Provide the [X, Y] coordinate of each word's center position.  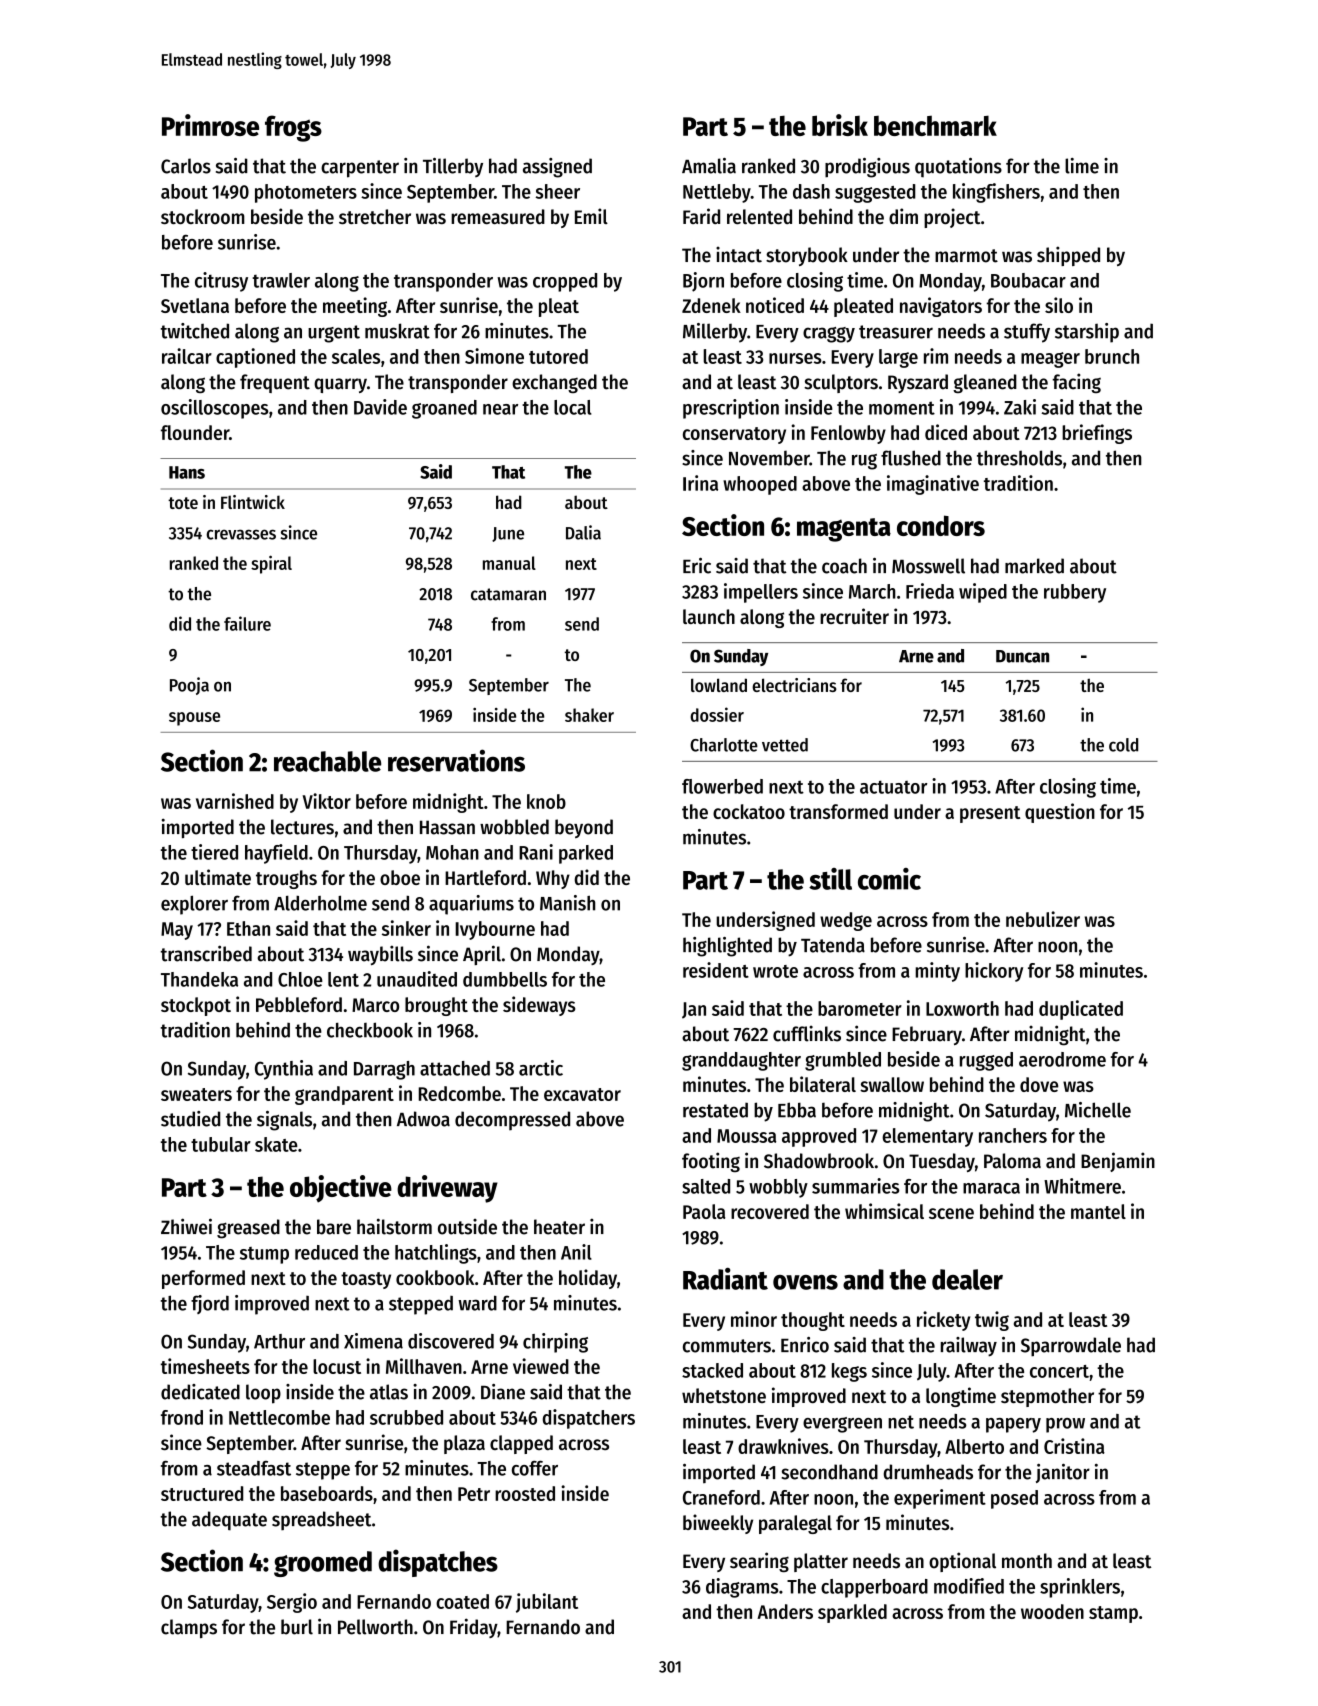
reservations [456, 760]
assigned [557, 168]
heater [559, 1227]
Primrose [210, 125]
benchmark [935, 125]
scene [951, 1213]
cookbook [435, 1277]
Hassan [447, 827]
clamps [189, 1628]
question [1060, 813]
